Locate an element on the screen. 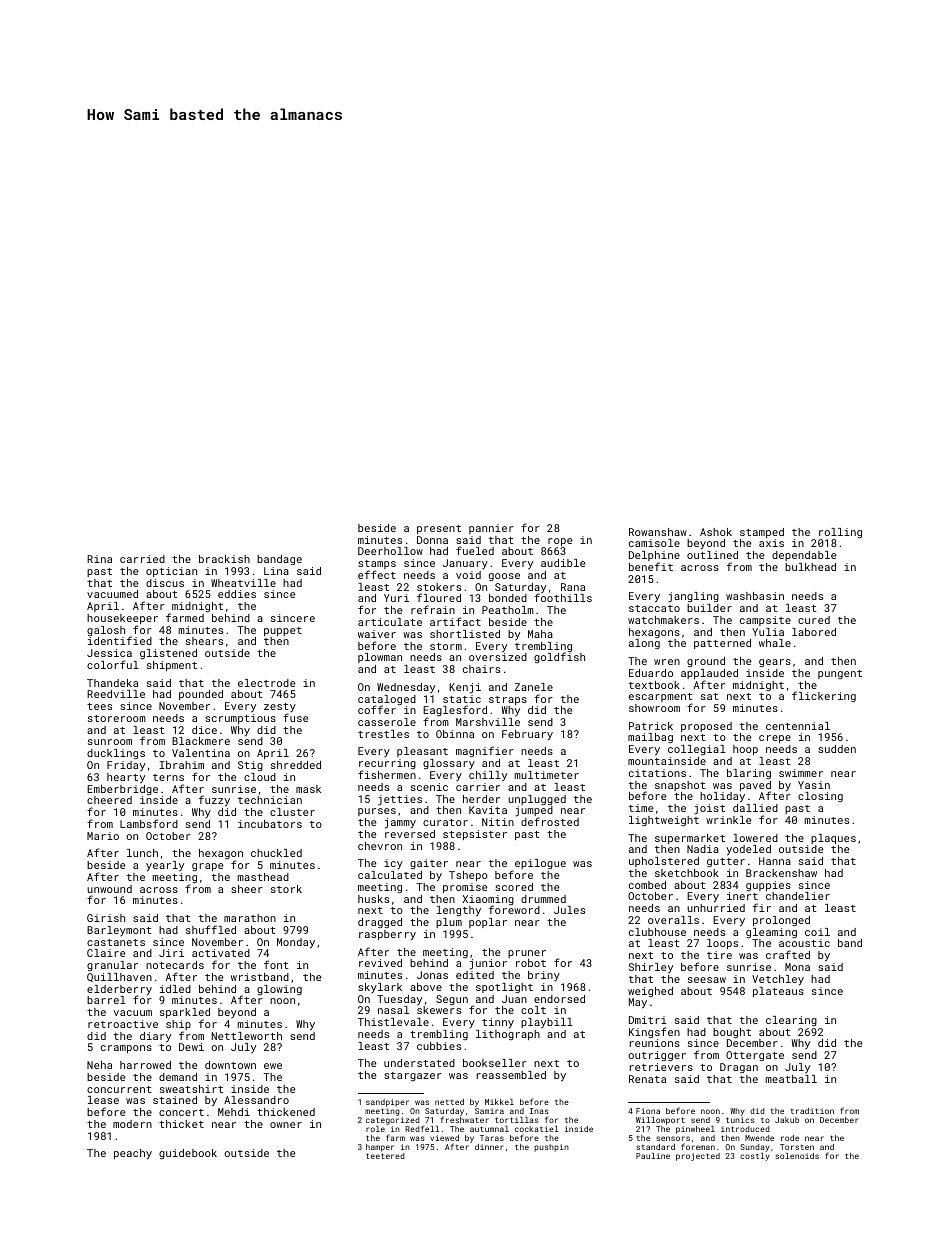  Patrick is located at coordinates (651, 726).
